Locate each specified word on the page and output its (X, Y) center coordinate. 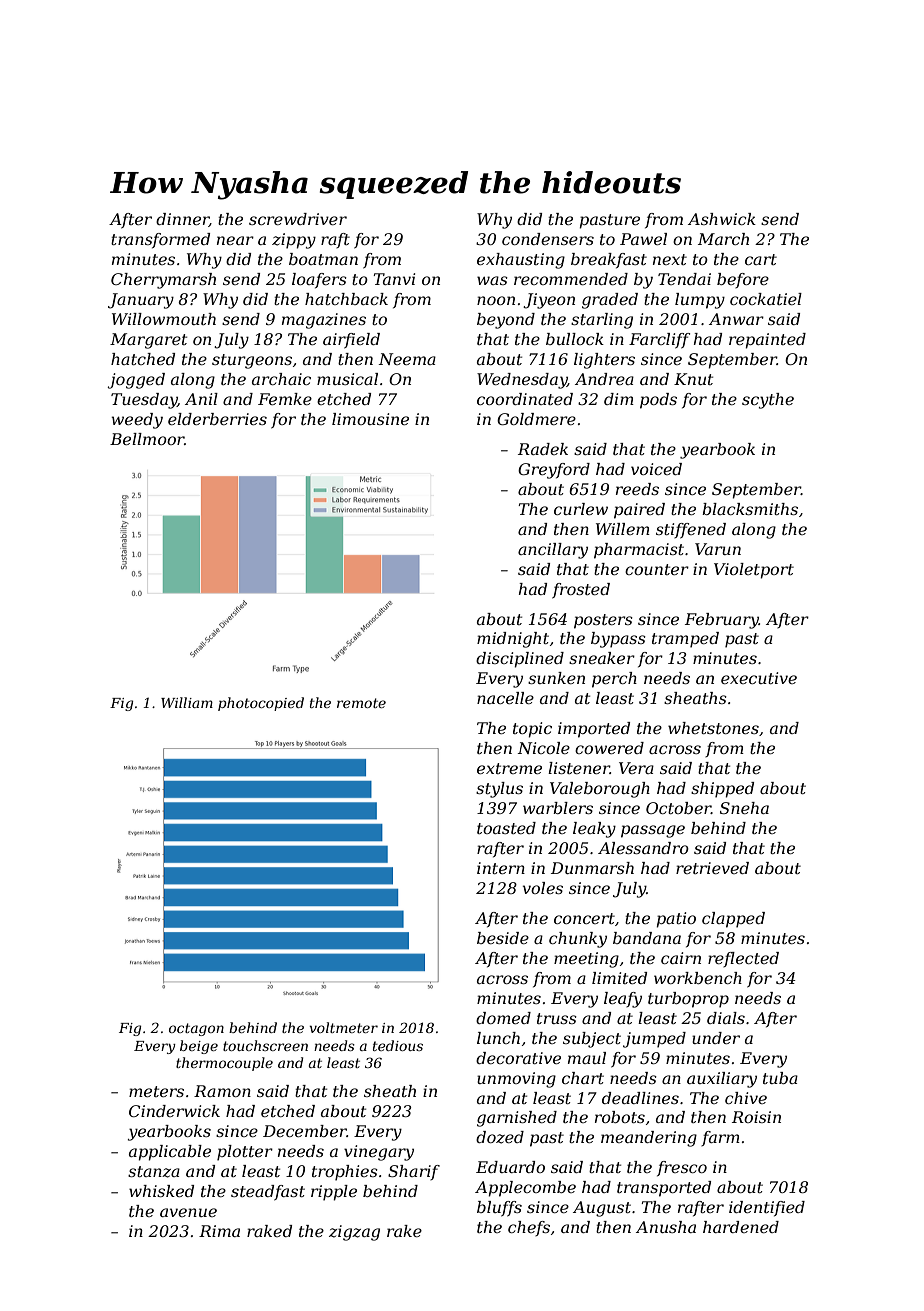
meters (156, 1091)
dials (726, 1018)
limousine (370, 419)
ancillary (553, 551)
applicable (170, 1153)
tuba (780, 1078)
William (187, 702)
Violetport (754, 571)
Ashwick (722, 219)
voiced (656, 469)
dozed (500, 1137)
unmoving (516, 1080)
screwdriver (298, 219)
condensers (548, 239)
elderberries (217, 419)
